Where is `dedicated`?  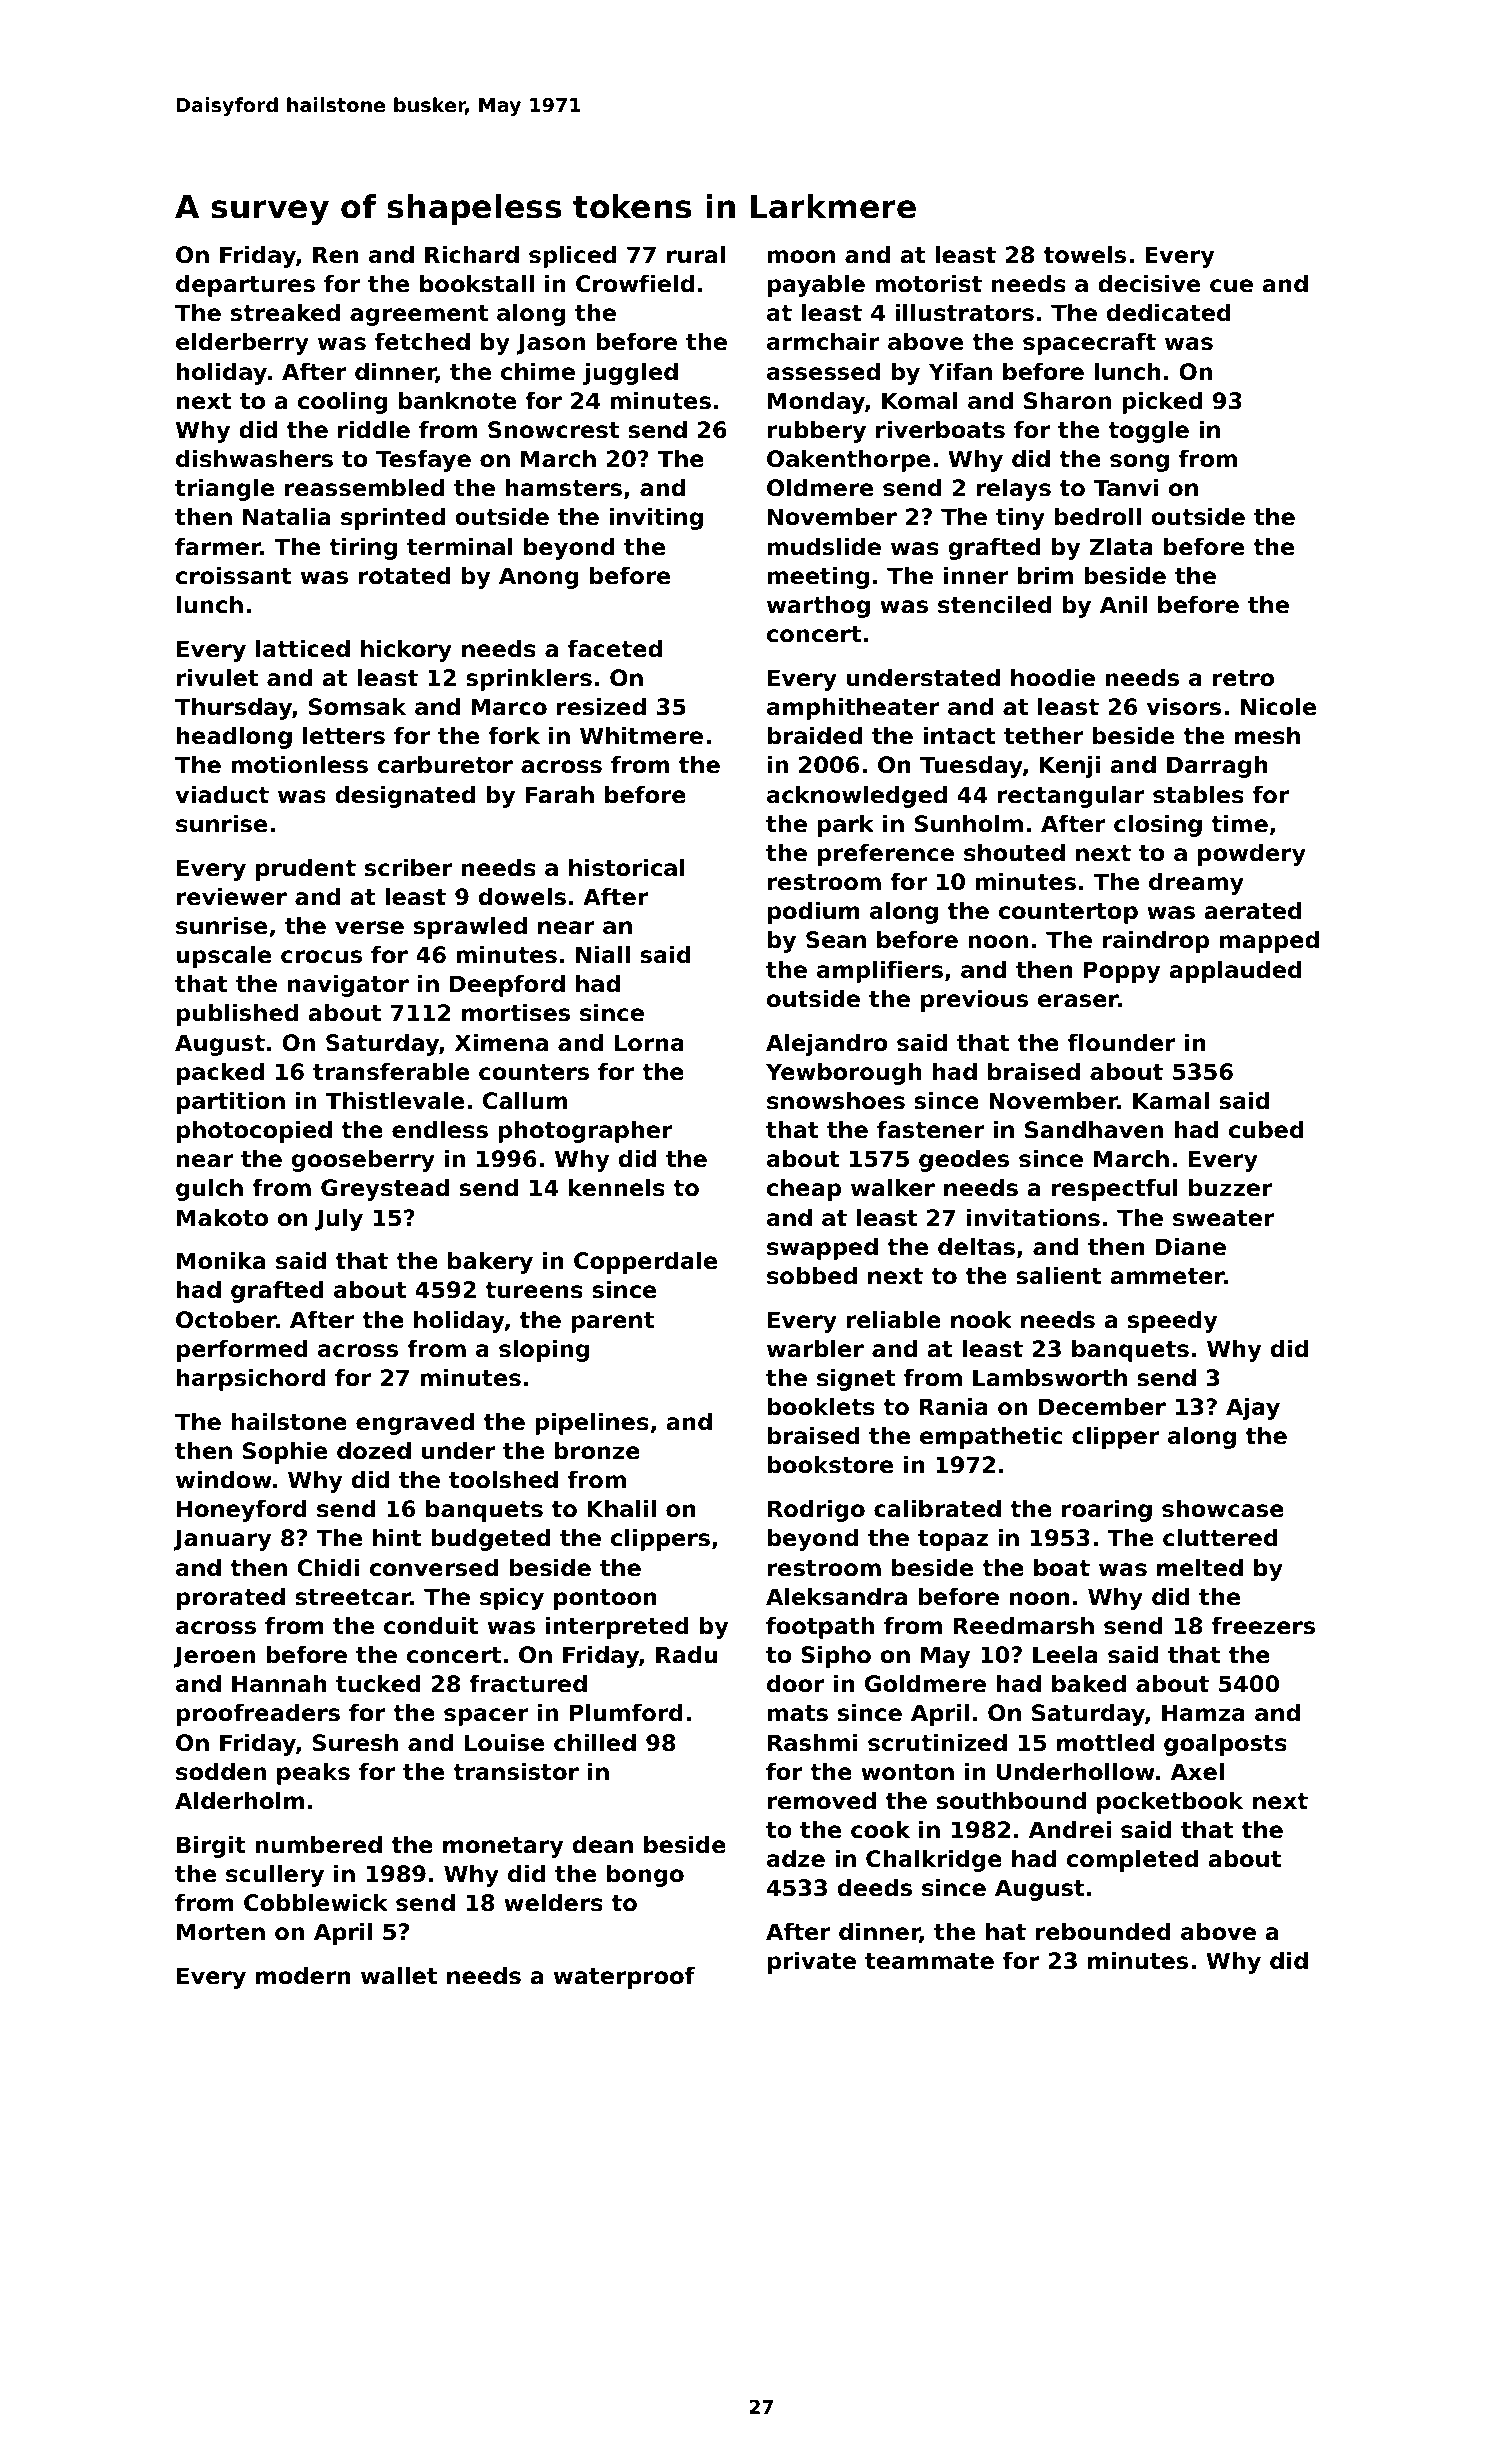
dedicated is located at coordinates (1169, 313).
